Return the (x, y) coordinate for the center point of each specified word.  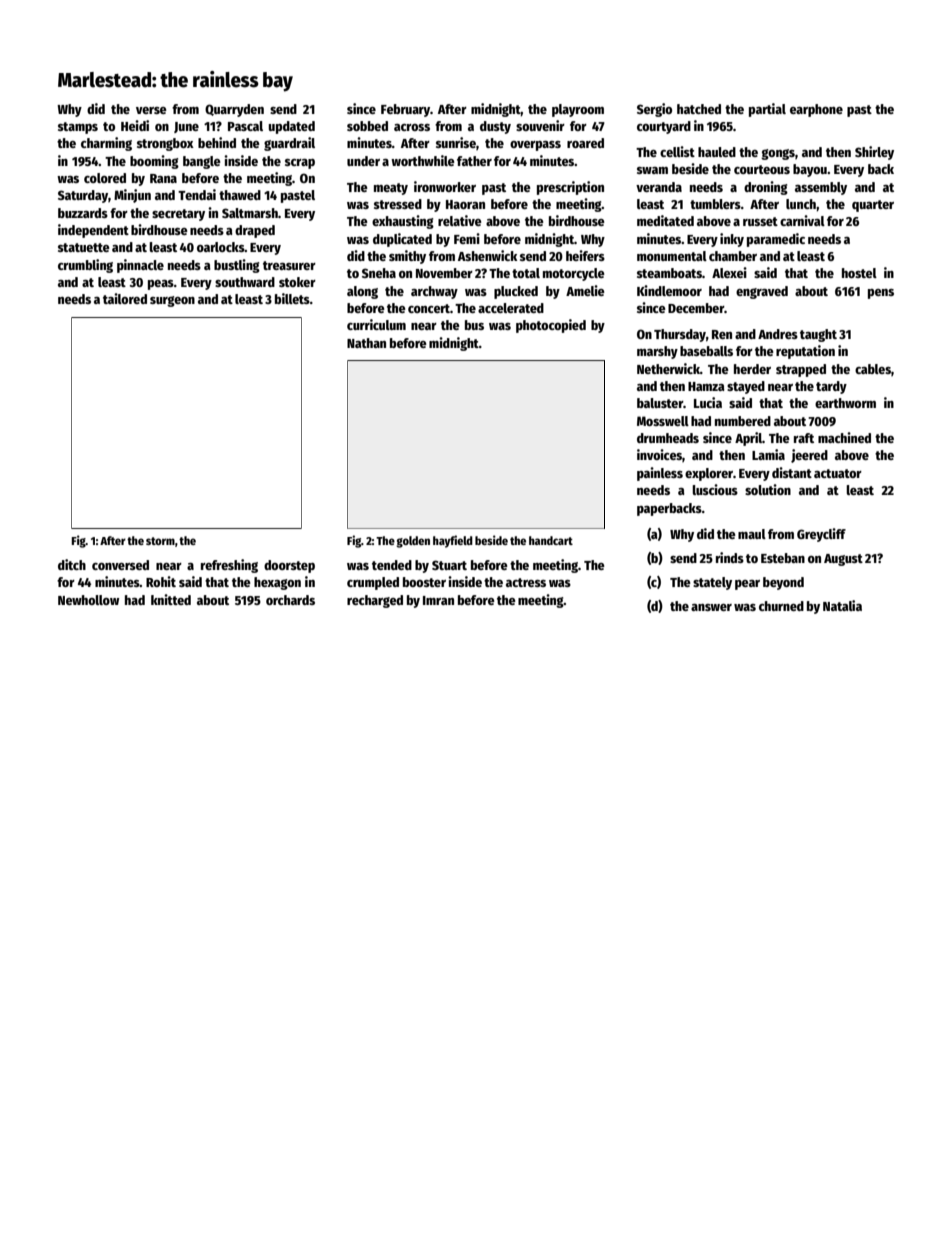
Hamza (706, 386)
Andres (778, 334)
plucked (516, 292)
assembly (821, 188)
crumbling (85, 266)
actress (526, 582)
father (474, 161)
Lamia (768, 454)
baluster (660, 403)
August (843, 560)
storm (160, 541)
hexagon (277, 583)
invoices (659, 454)
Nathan (366, 343)
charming (106, 144)
